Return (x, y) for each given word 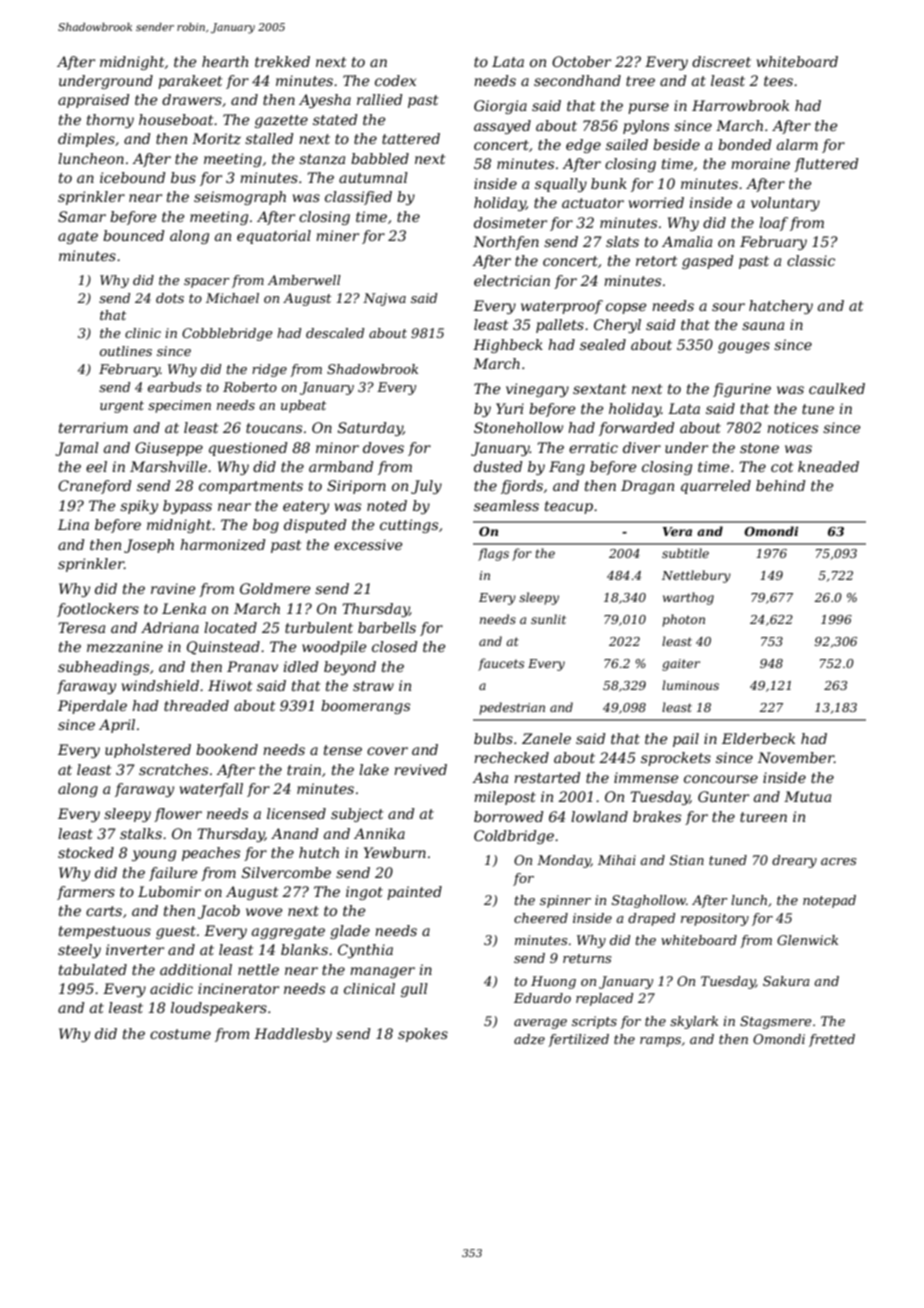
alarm (797, 144)
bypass (187, 507)
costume (180, 1034)
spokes (423, 1035)
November (796, 757)
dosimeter (510, 222)
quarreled (716, 487)
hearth (225, 61)
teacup (569, 507)
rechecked (511, 757)
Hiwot (230, 685)
